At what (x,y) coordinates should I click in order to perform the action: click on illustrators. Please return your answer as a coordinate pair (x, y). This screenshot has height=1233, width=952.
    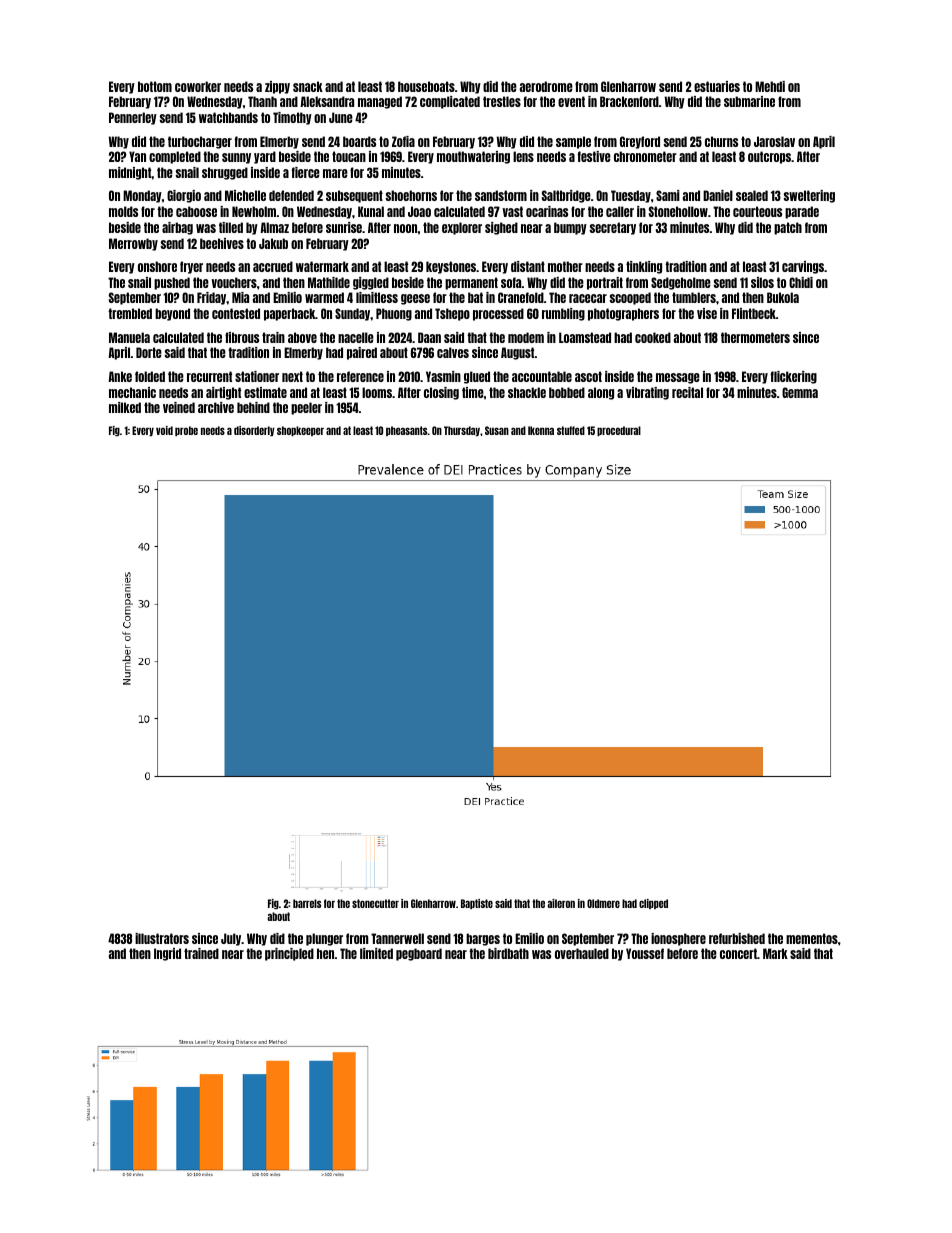
    Looking at the image, I should click on (162, 938).
